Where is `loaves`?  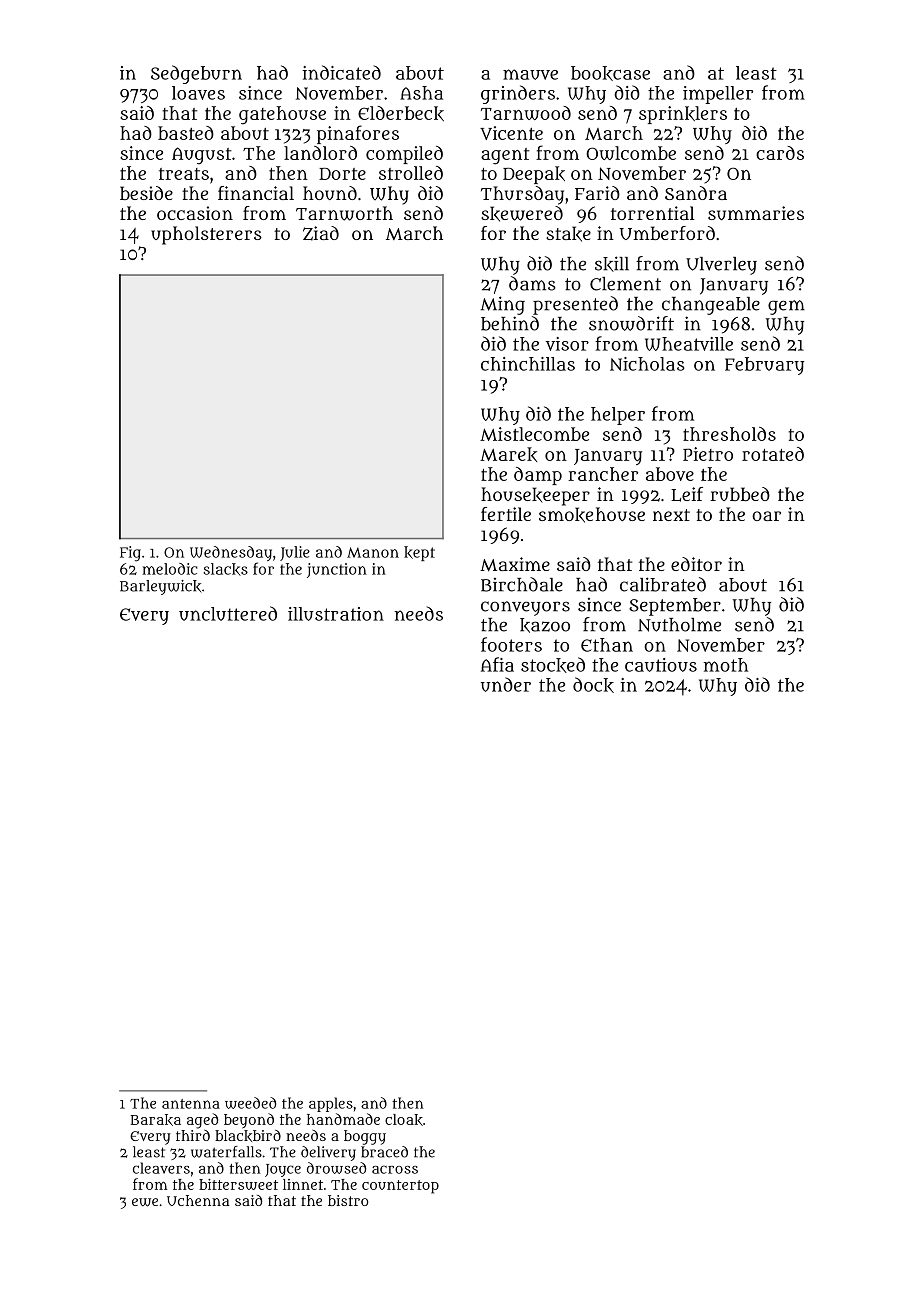 loaves is located at coordinates (198, 93).
